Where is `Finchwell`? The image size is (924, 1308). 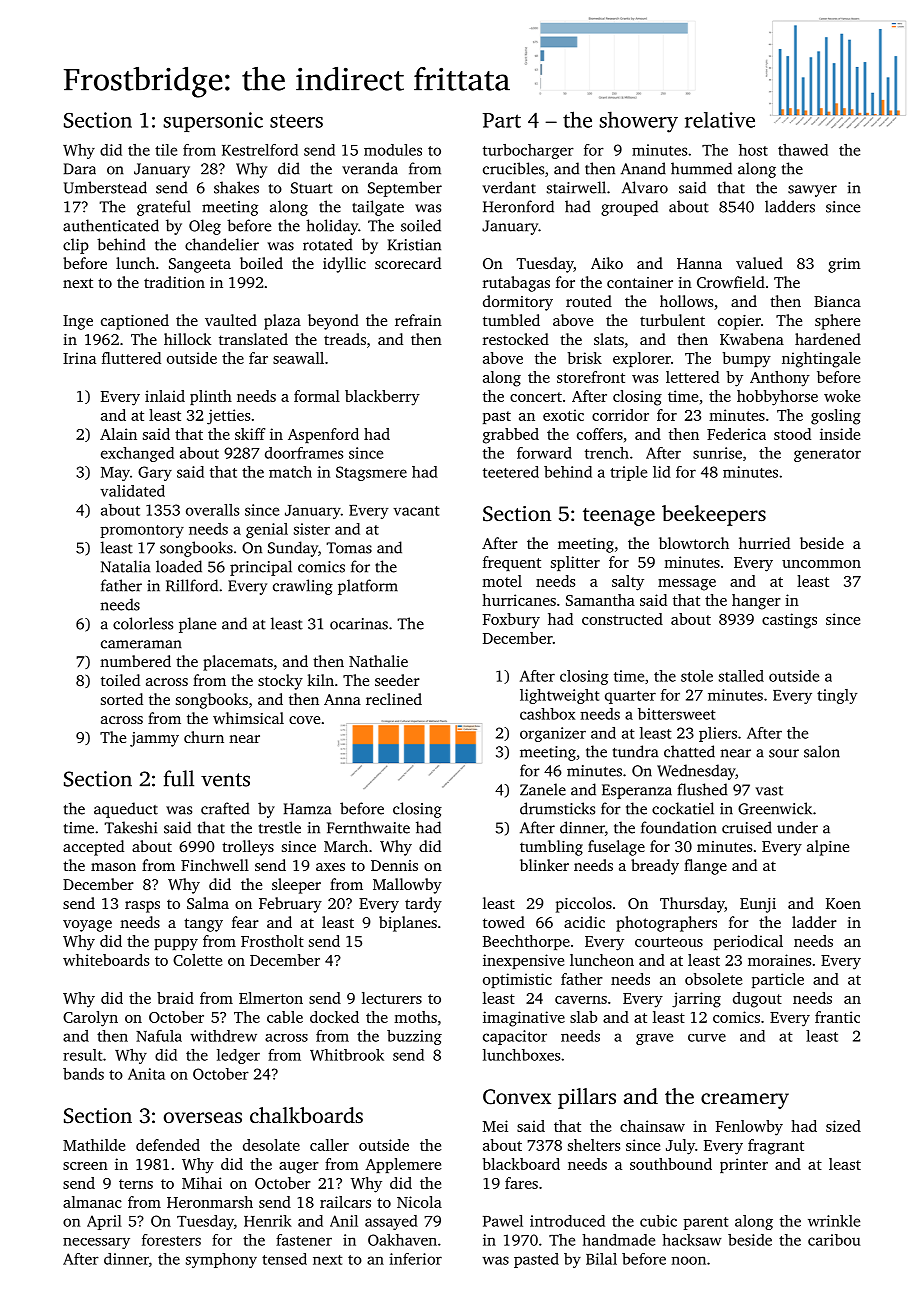
Finchwell is located at coordinates (215, 865).
